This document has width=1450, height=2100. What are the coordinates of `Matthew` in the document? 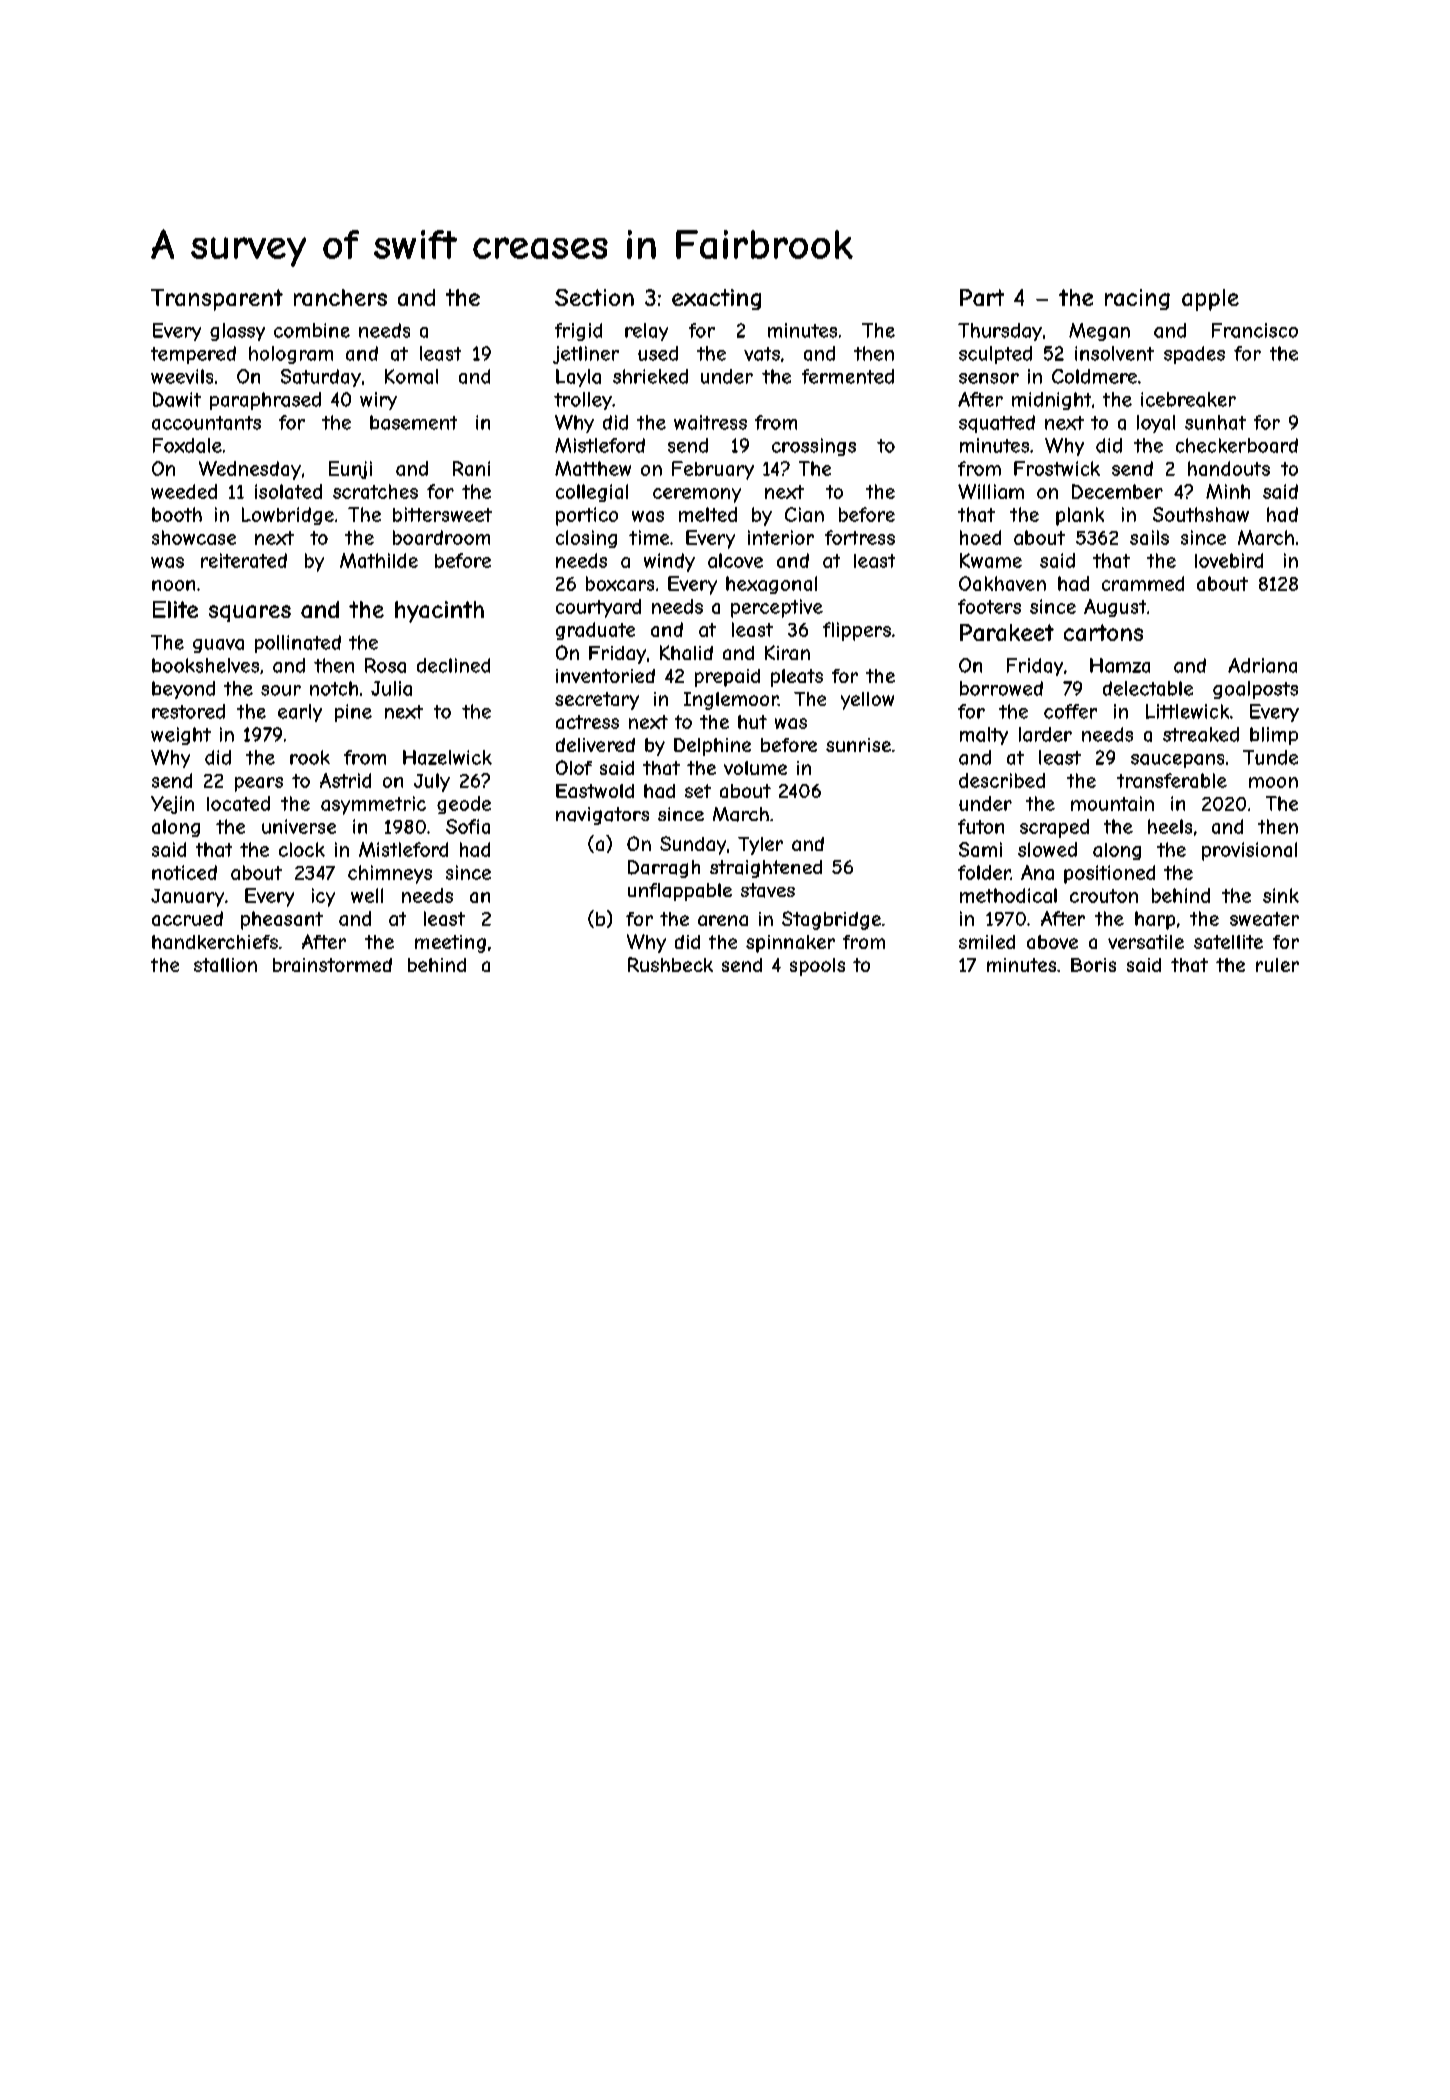 It's located at (593, 468).
